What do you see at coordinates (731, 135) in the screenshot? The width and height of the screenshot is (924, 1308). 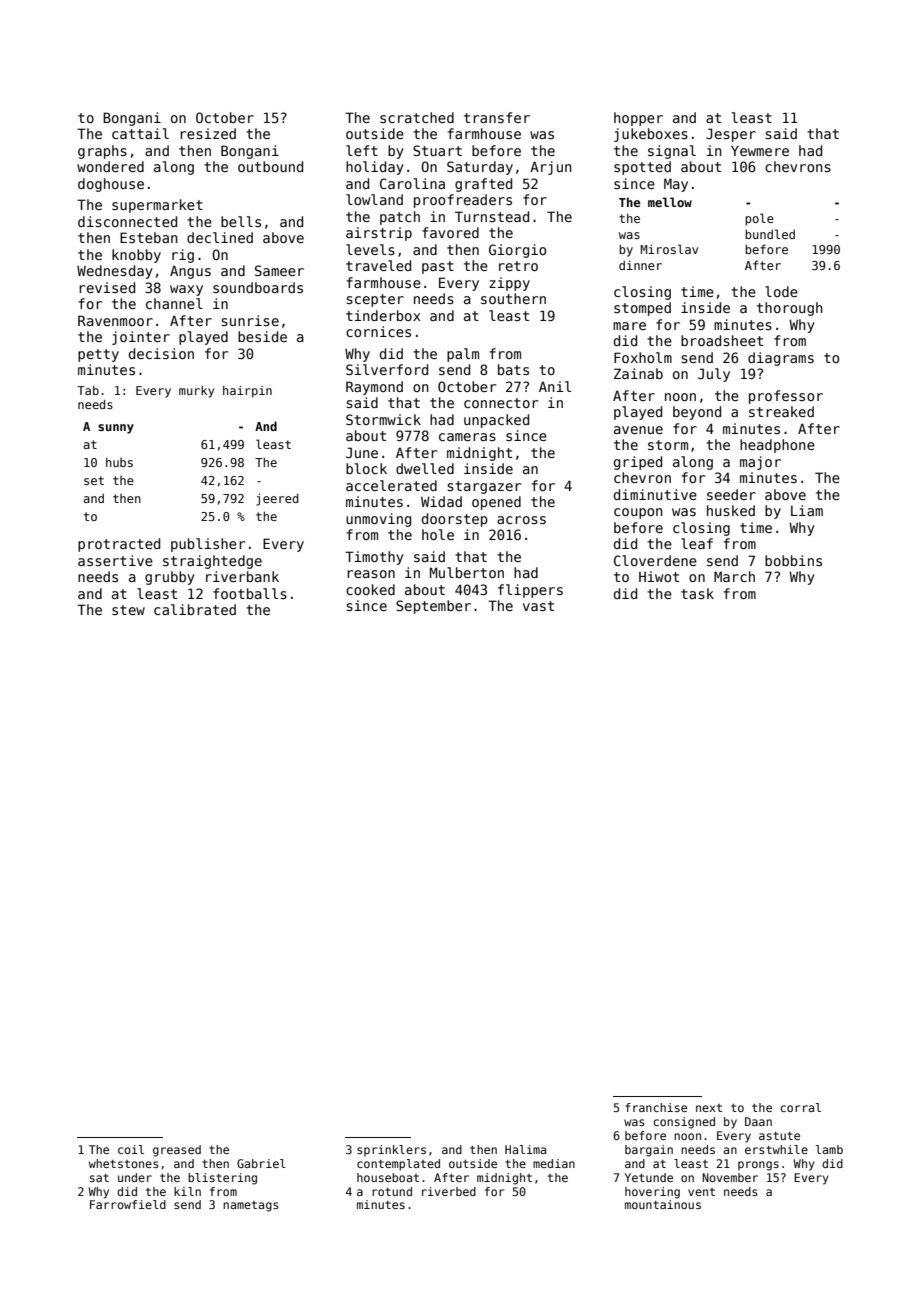 I see `Jesper` at bounding box center [731, 135].
